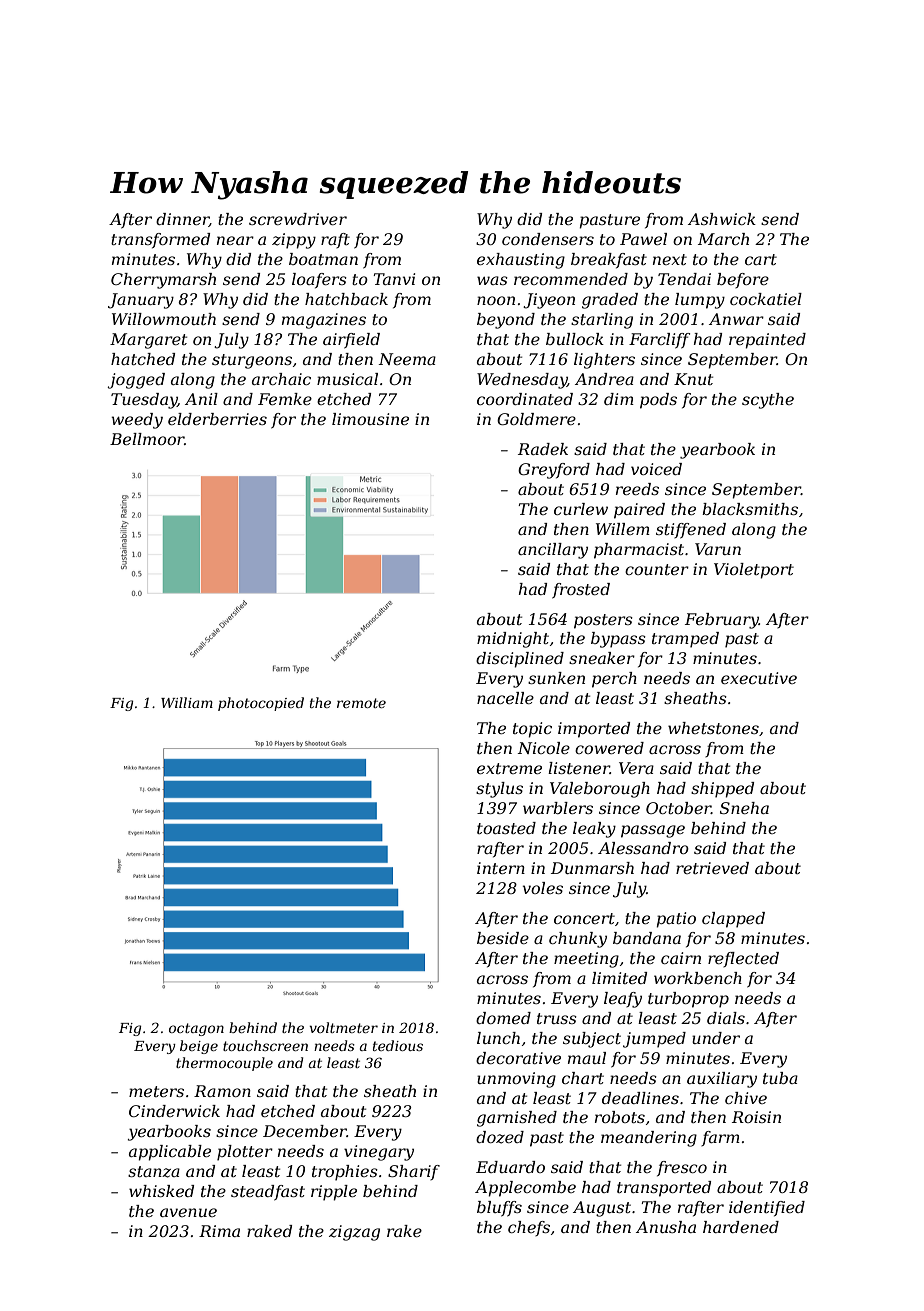  Describe the element at coordinates (656, 469) in the page. I see `voiced` at that location.
